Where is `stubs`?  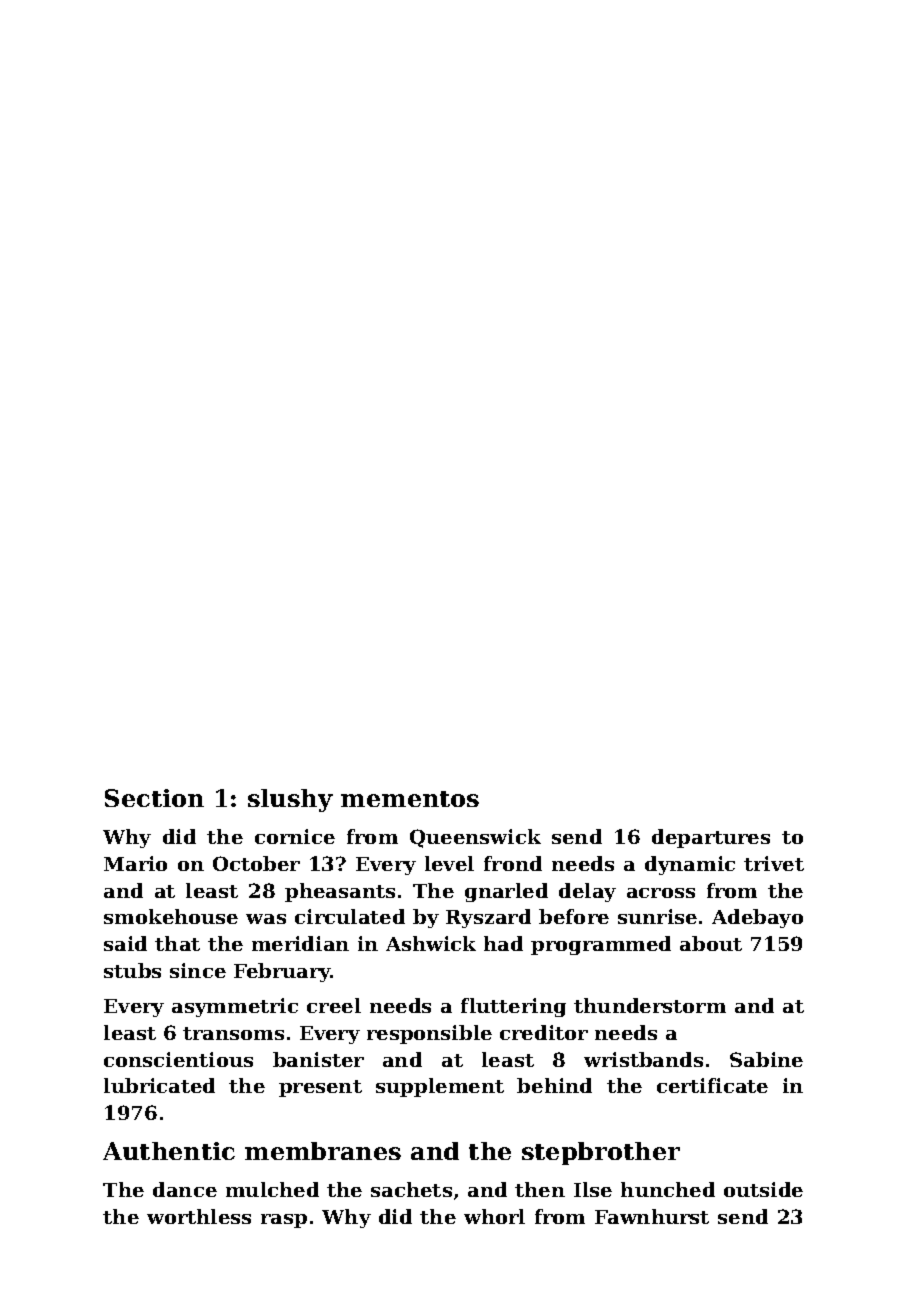 stubs is located at coordinates (132, 970).
